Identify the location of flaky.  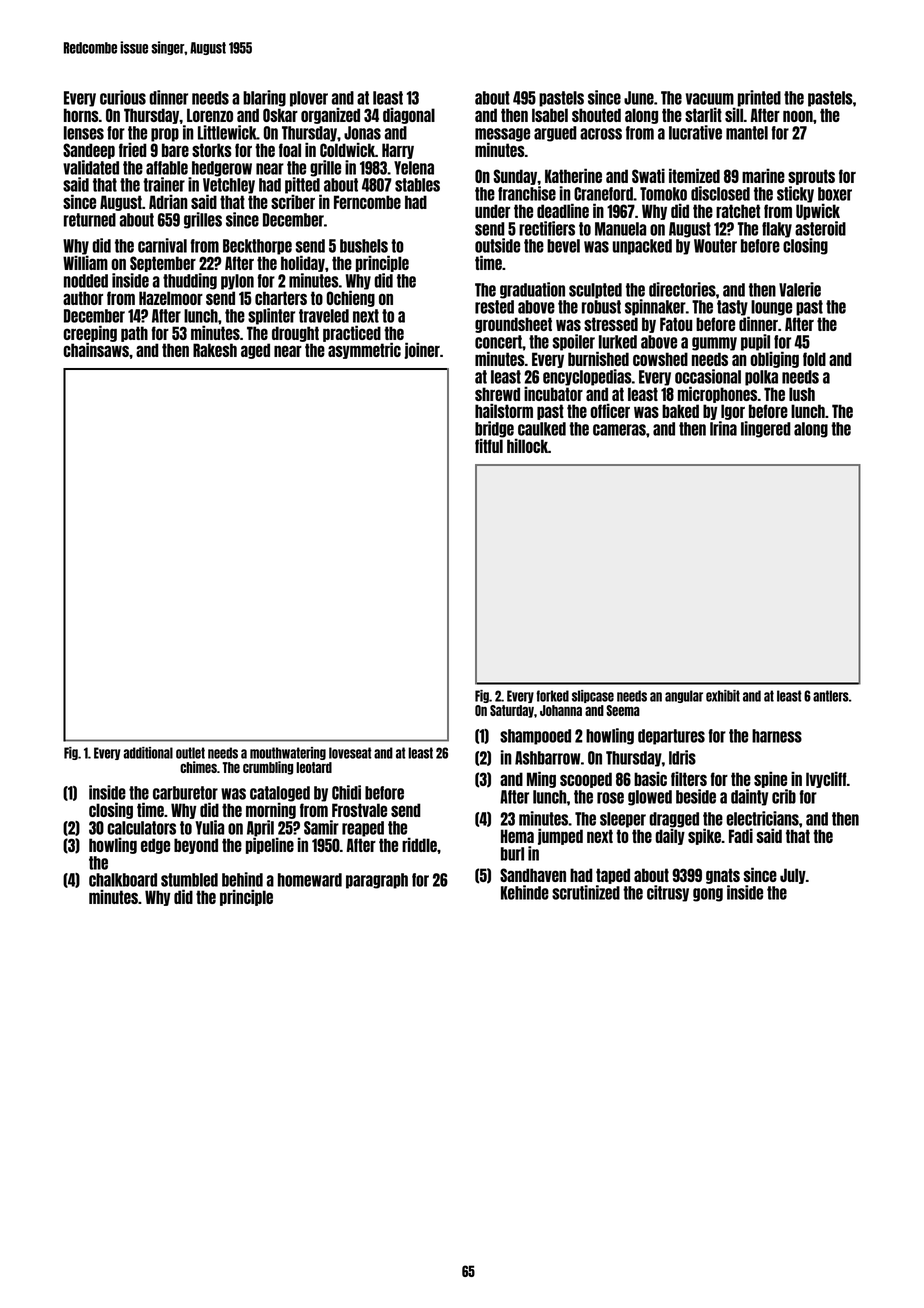
(777, 230).
